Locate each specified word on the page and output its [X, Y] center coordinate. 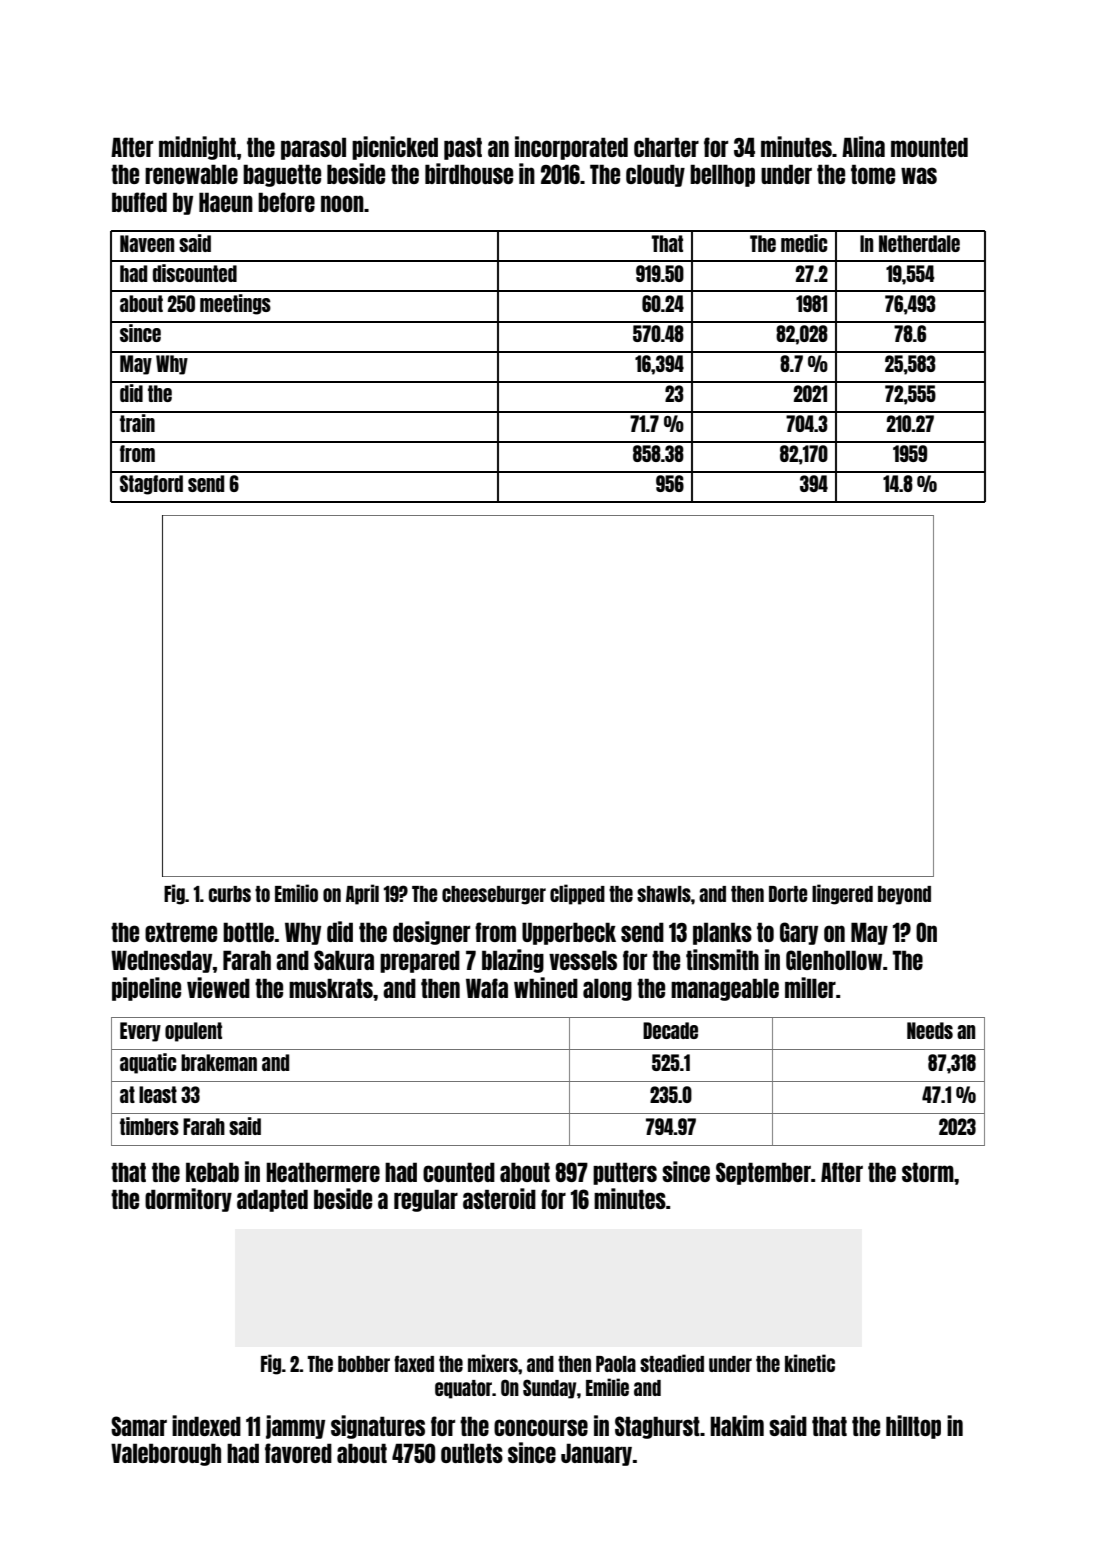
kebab [212, 1172]
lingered [842, 894]
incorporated [571, 148]
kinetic [810, 1363]
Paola [616, 1364]
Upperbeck [569, 933]
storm [928, 1172]
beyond [904, 895]
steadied [672, 1363]
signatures [378, 1427]
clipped [577, 894]
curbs [230, 894]
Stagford [151, 485]
